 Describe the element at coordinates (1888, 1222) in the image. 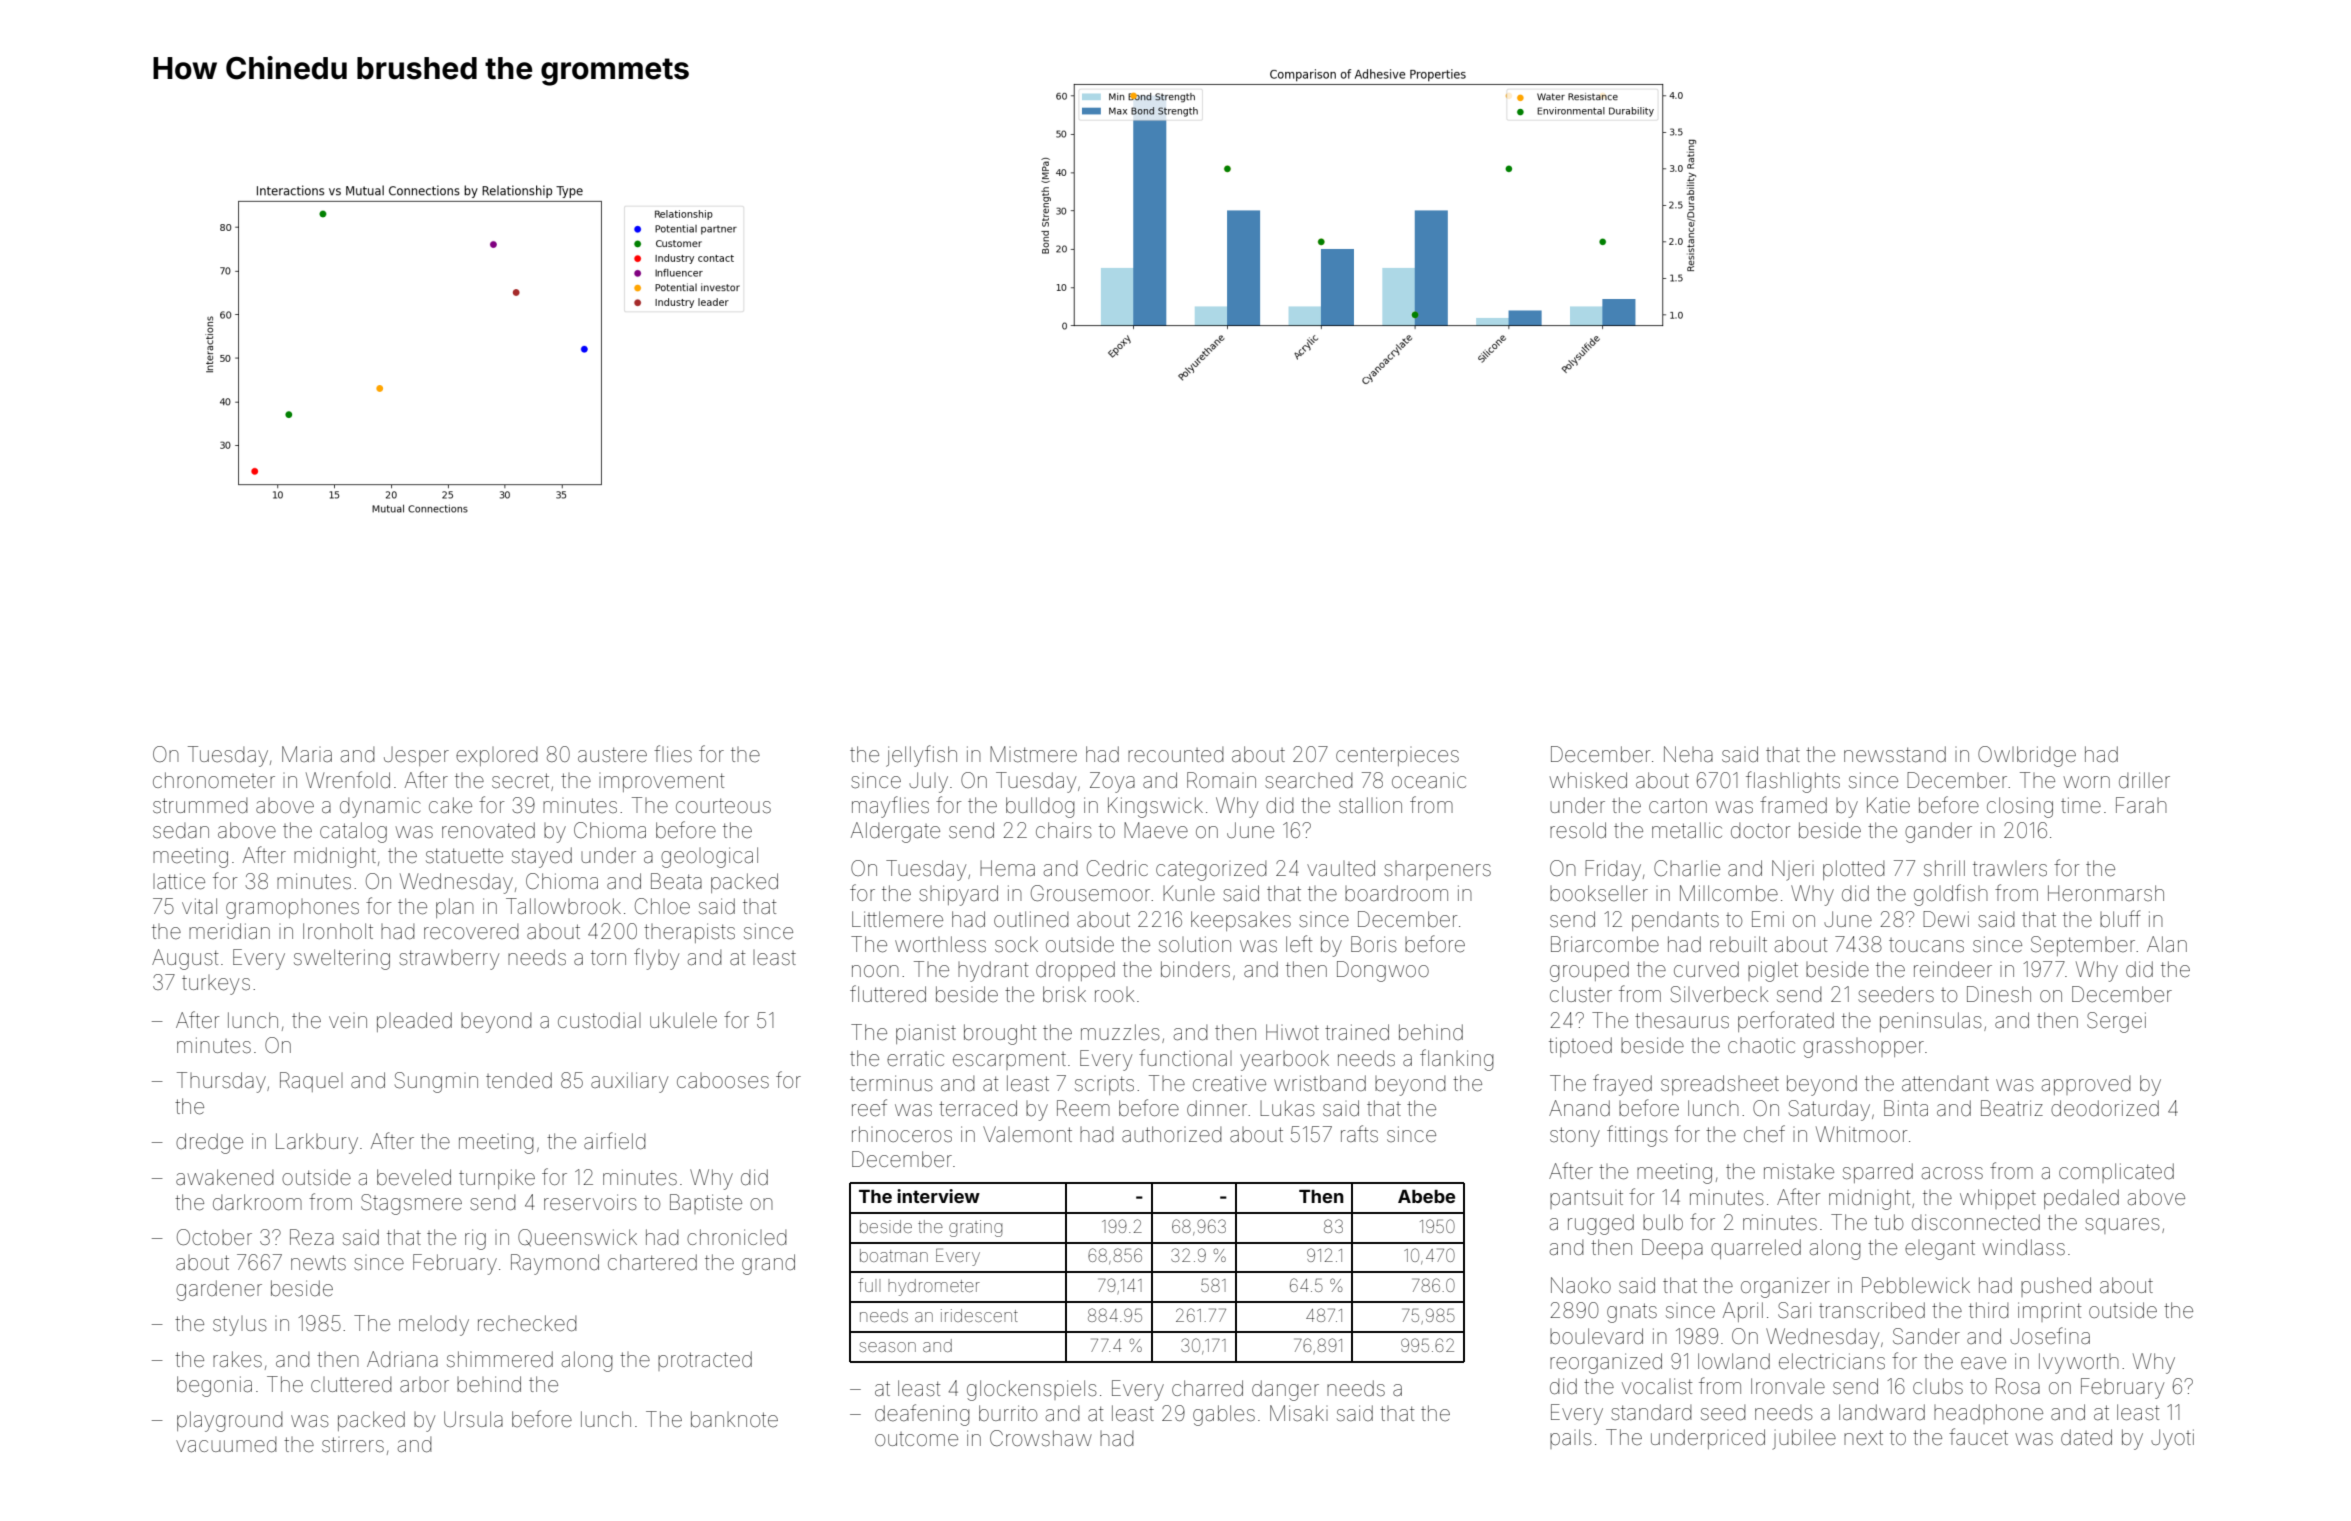

I see `tub` at that location.
